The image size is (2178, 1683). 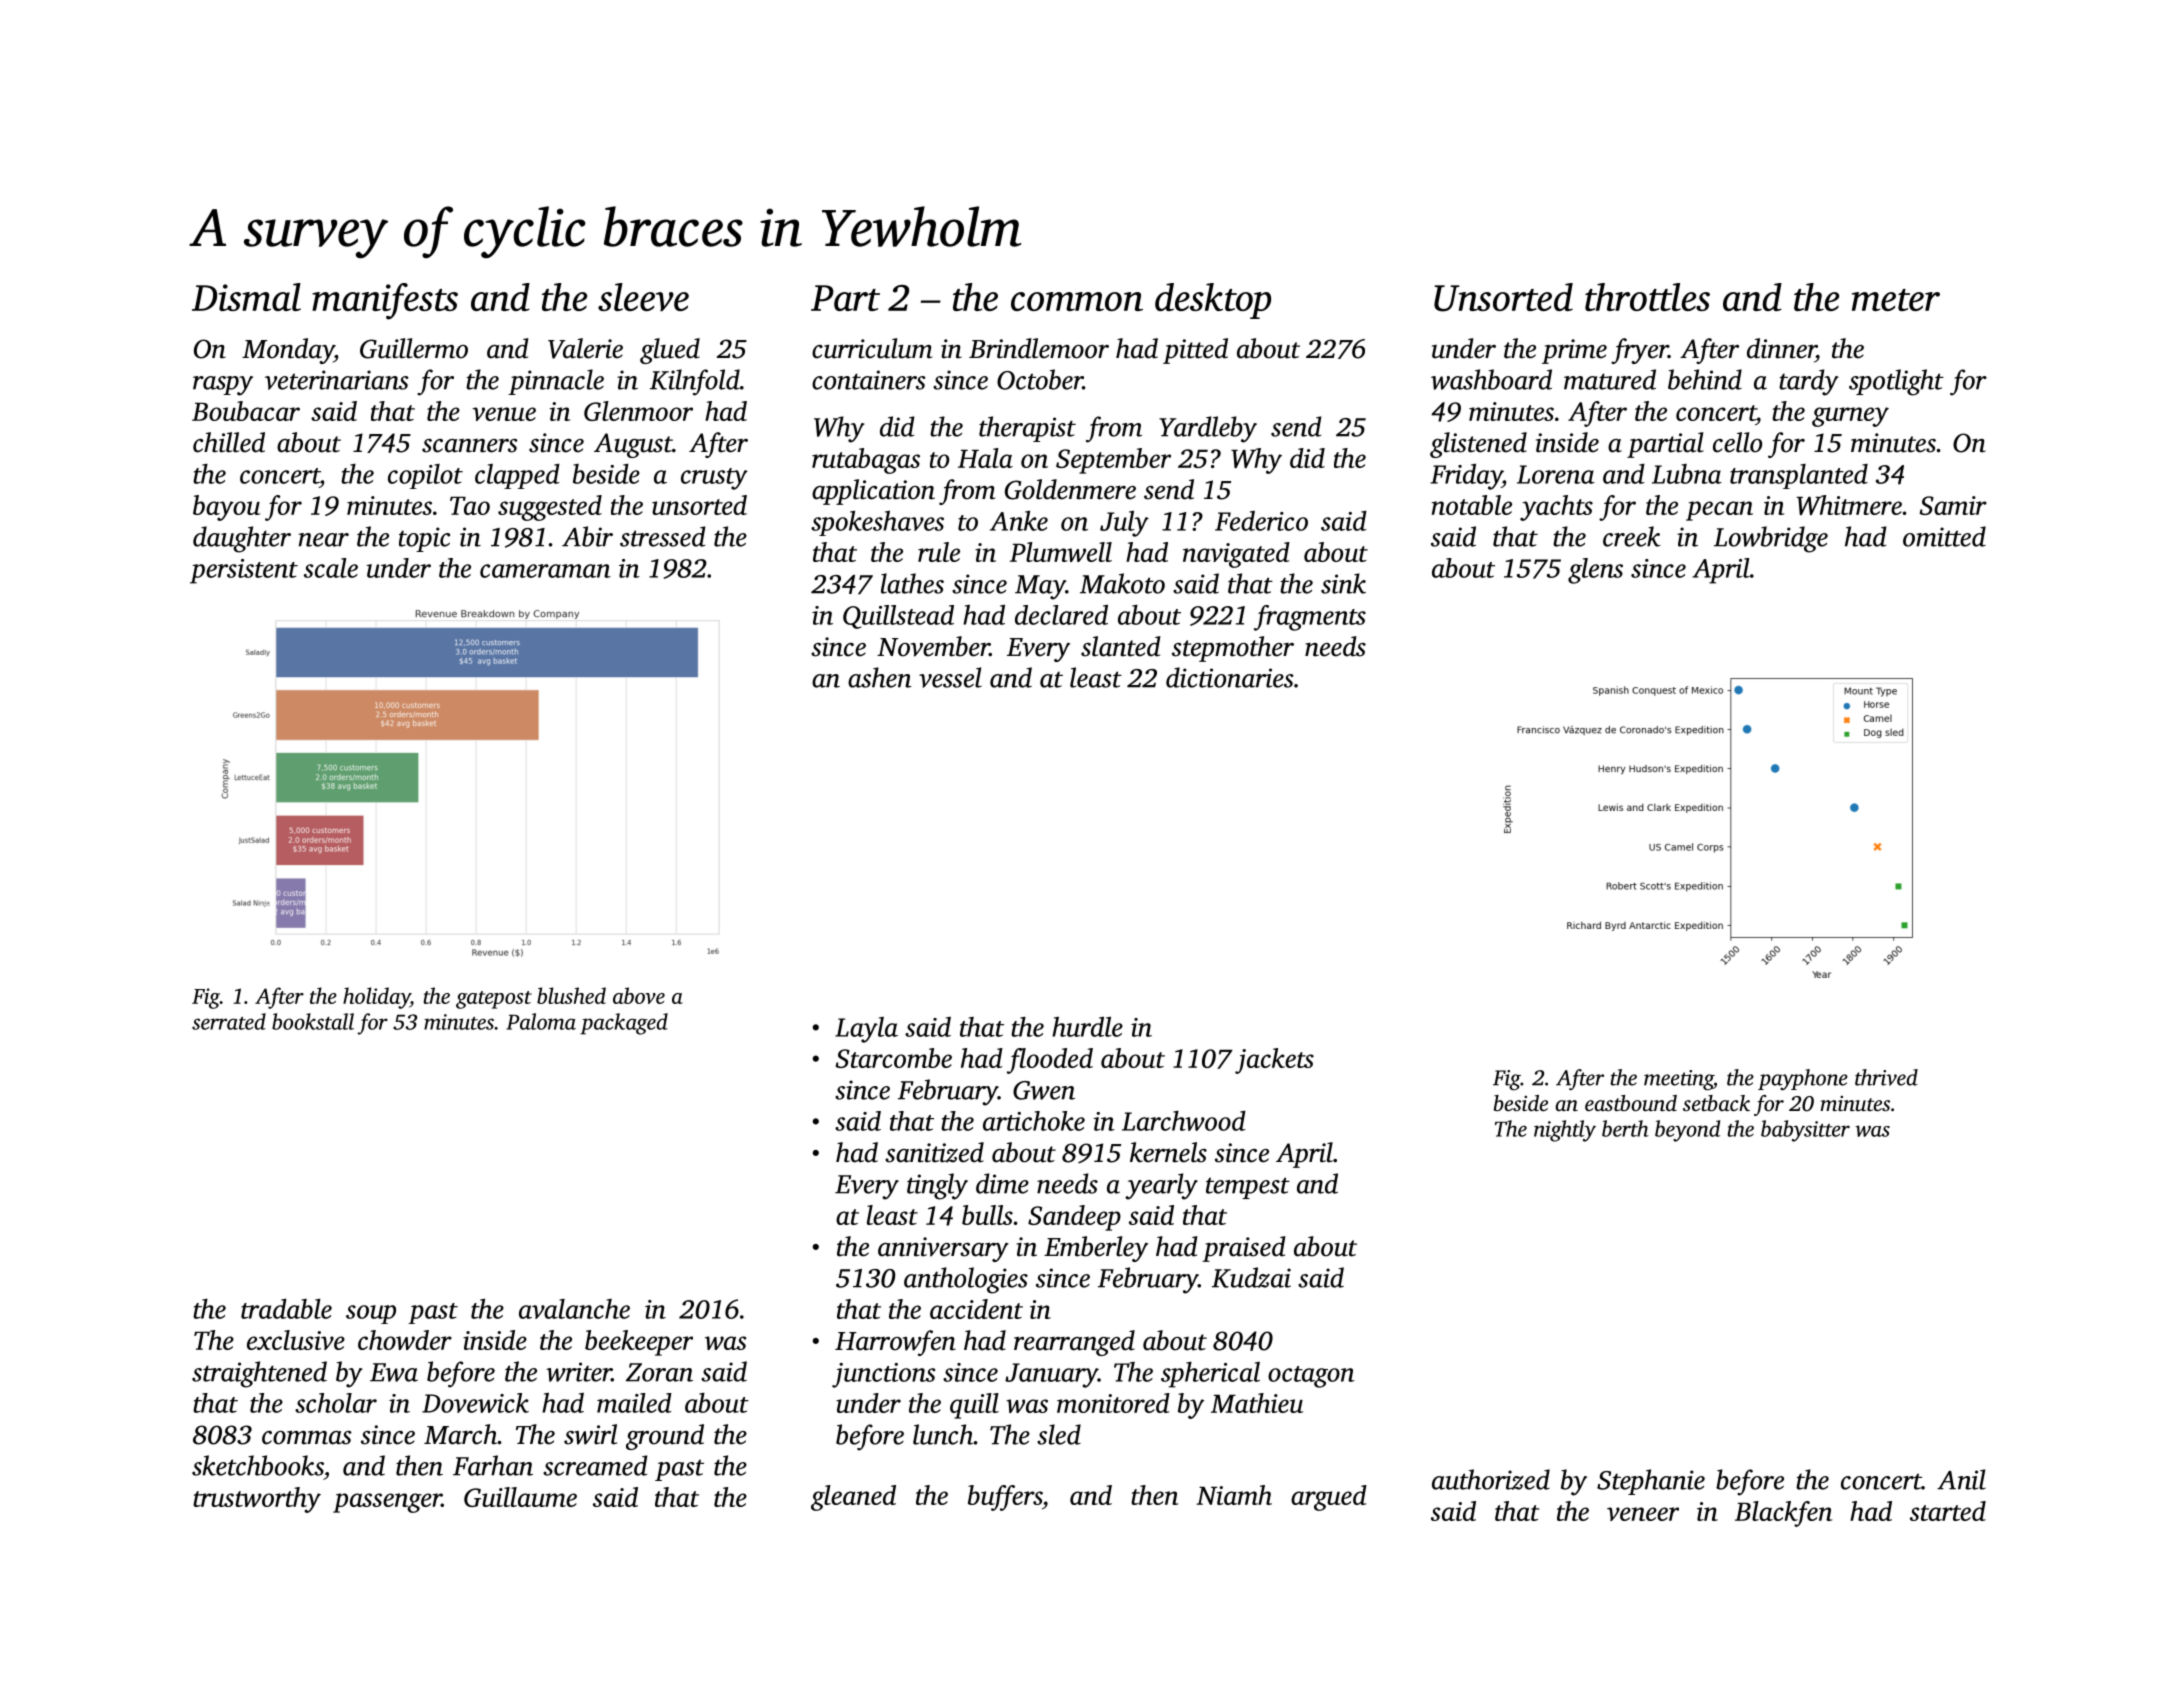 What do you see at coordinates (639, 995) in the document?
I see `above` at bounding box center [639, 995].
